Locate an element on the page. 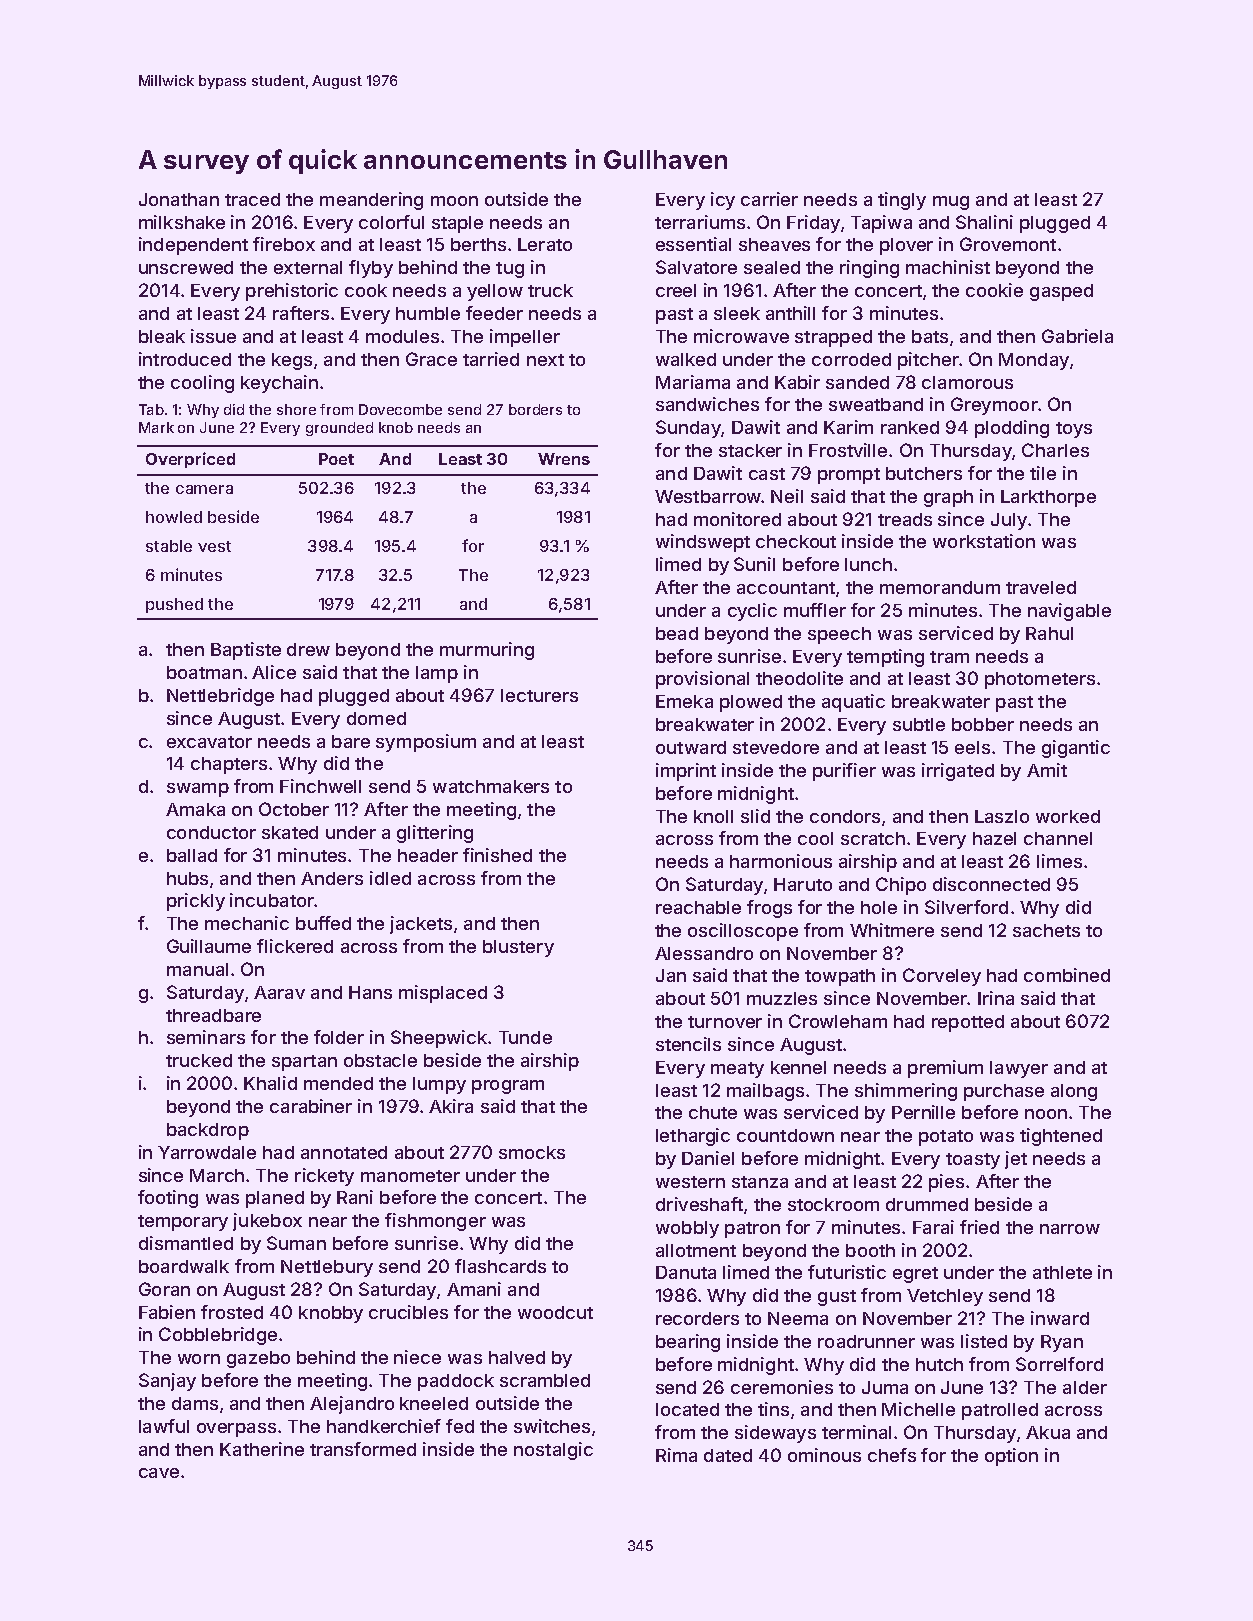  carrier is located at coordinates (769, 199).
